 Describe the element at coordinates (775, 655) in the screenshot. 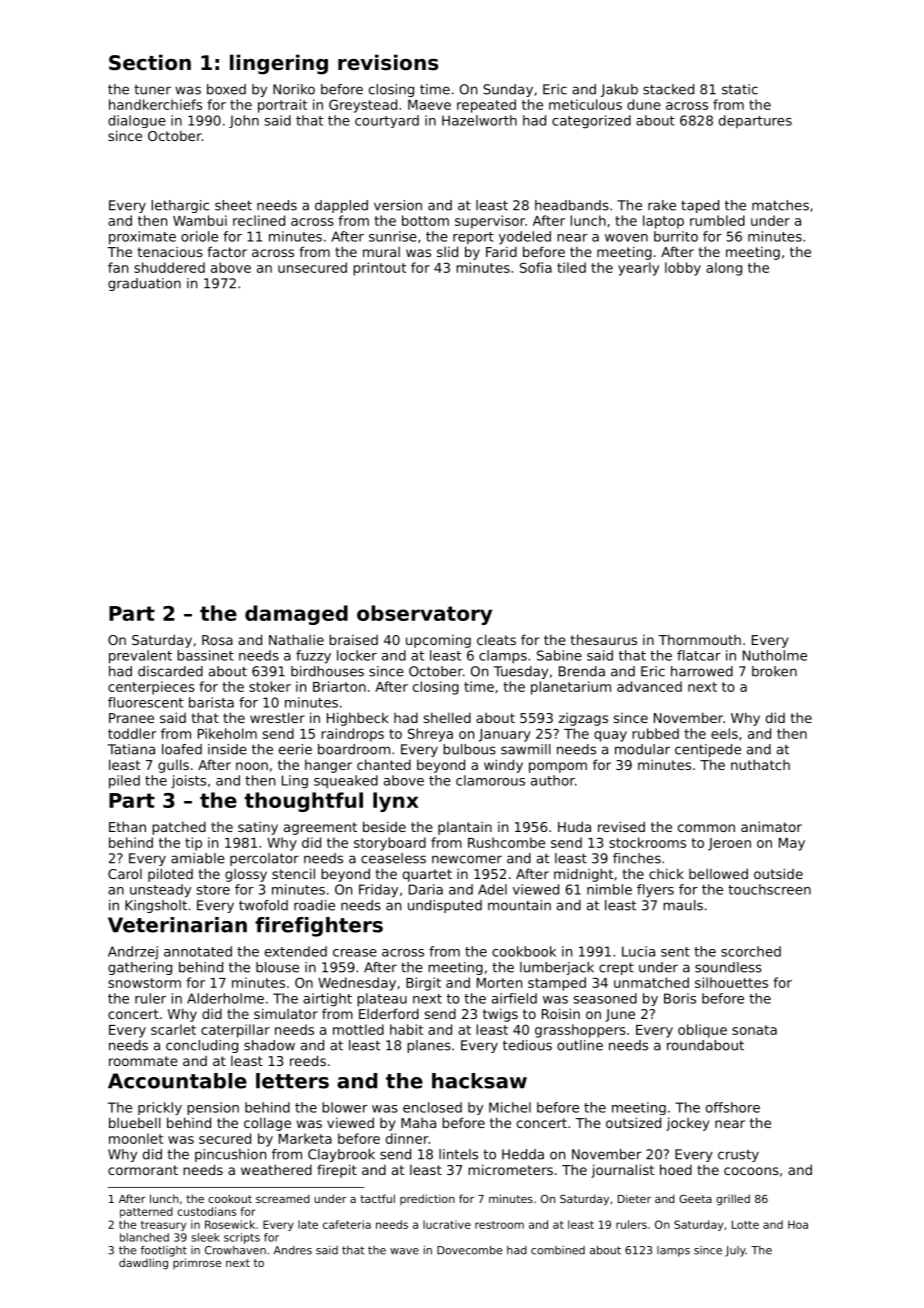

I see `Nutholme` at that location.
